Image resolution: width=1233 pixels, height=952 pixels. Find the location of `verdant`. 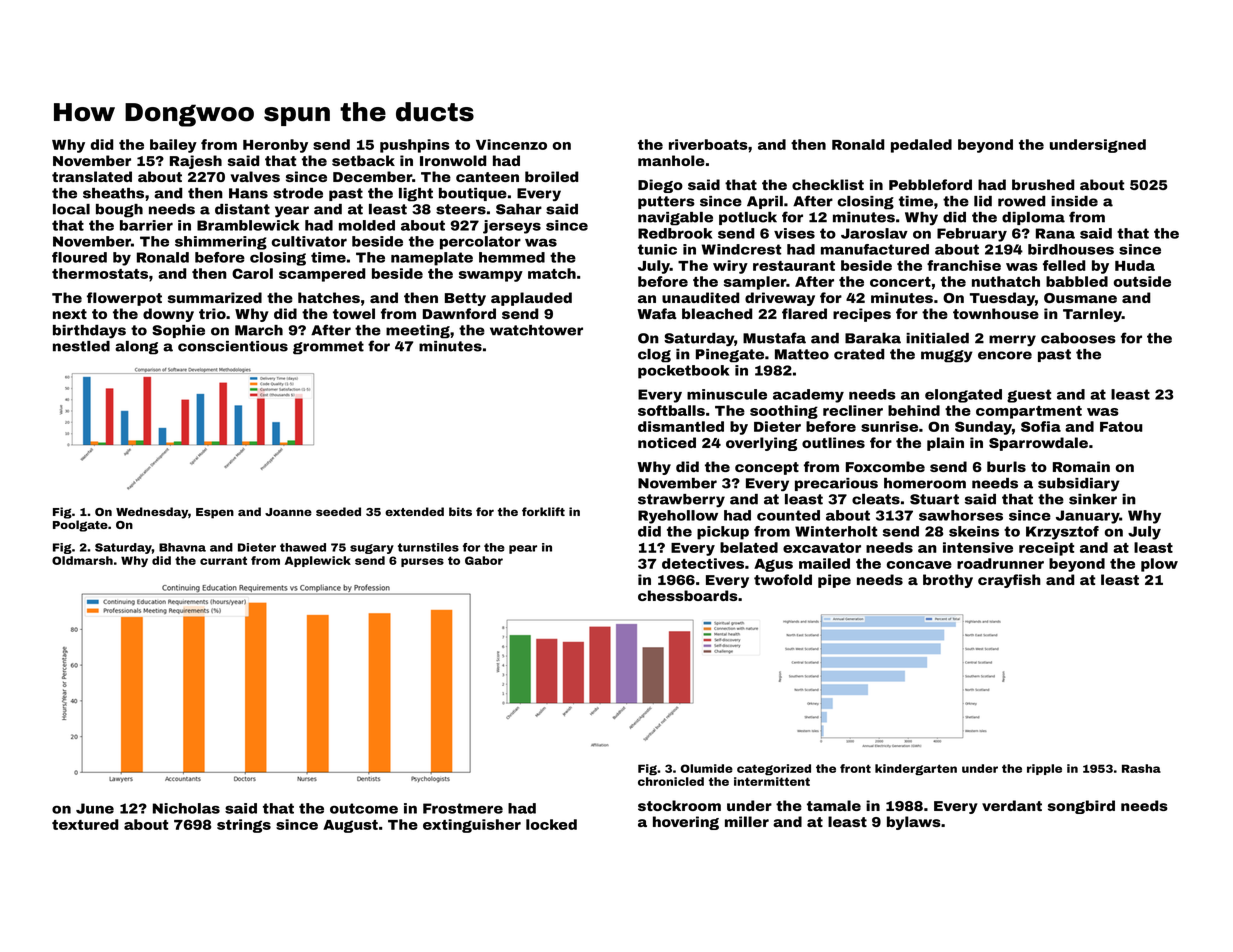

verdant is located at coordinates (1012, 805).
